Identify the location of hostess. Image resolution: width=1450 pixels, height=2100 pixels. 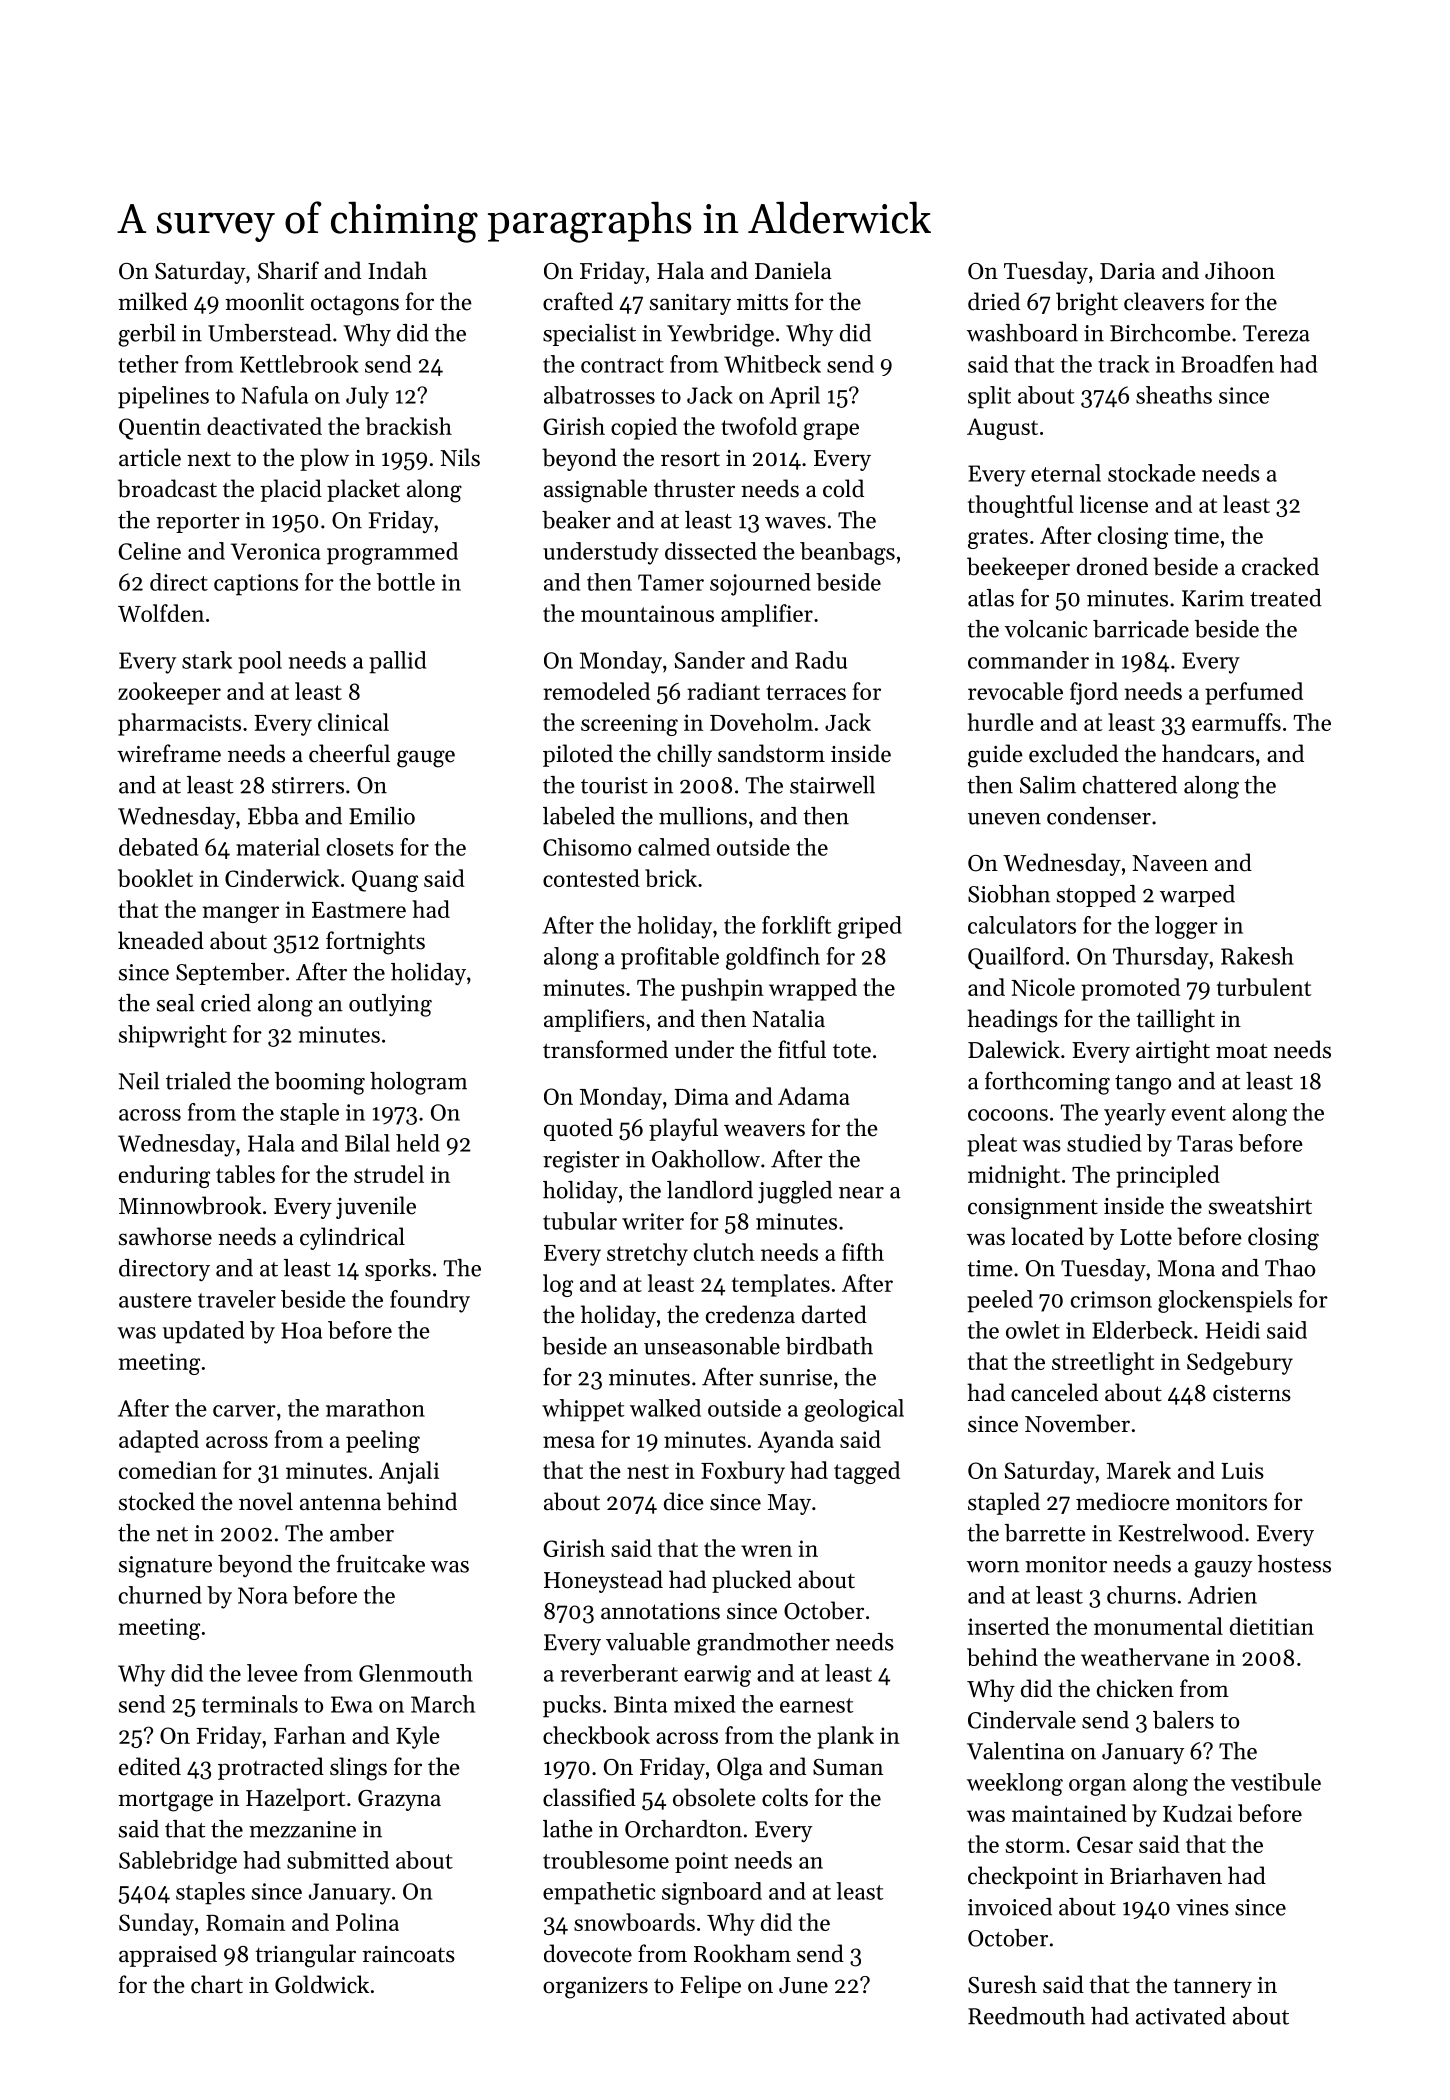
(1294, 1564).
